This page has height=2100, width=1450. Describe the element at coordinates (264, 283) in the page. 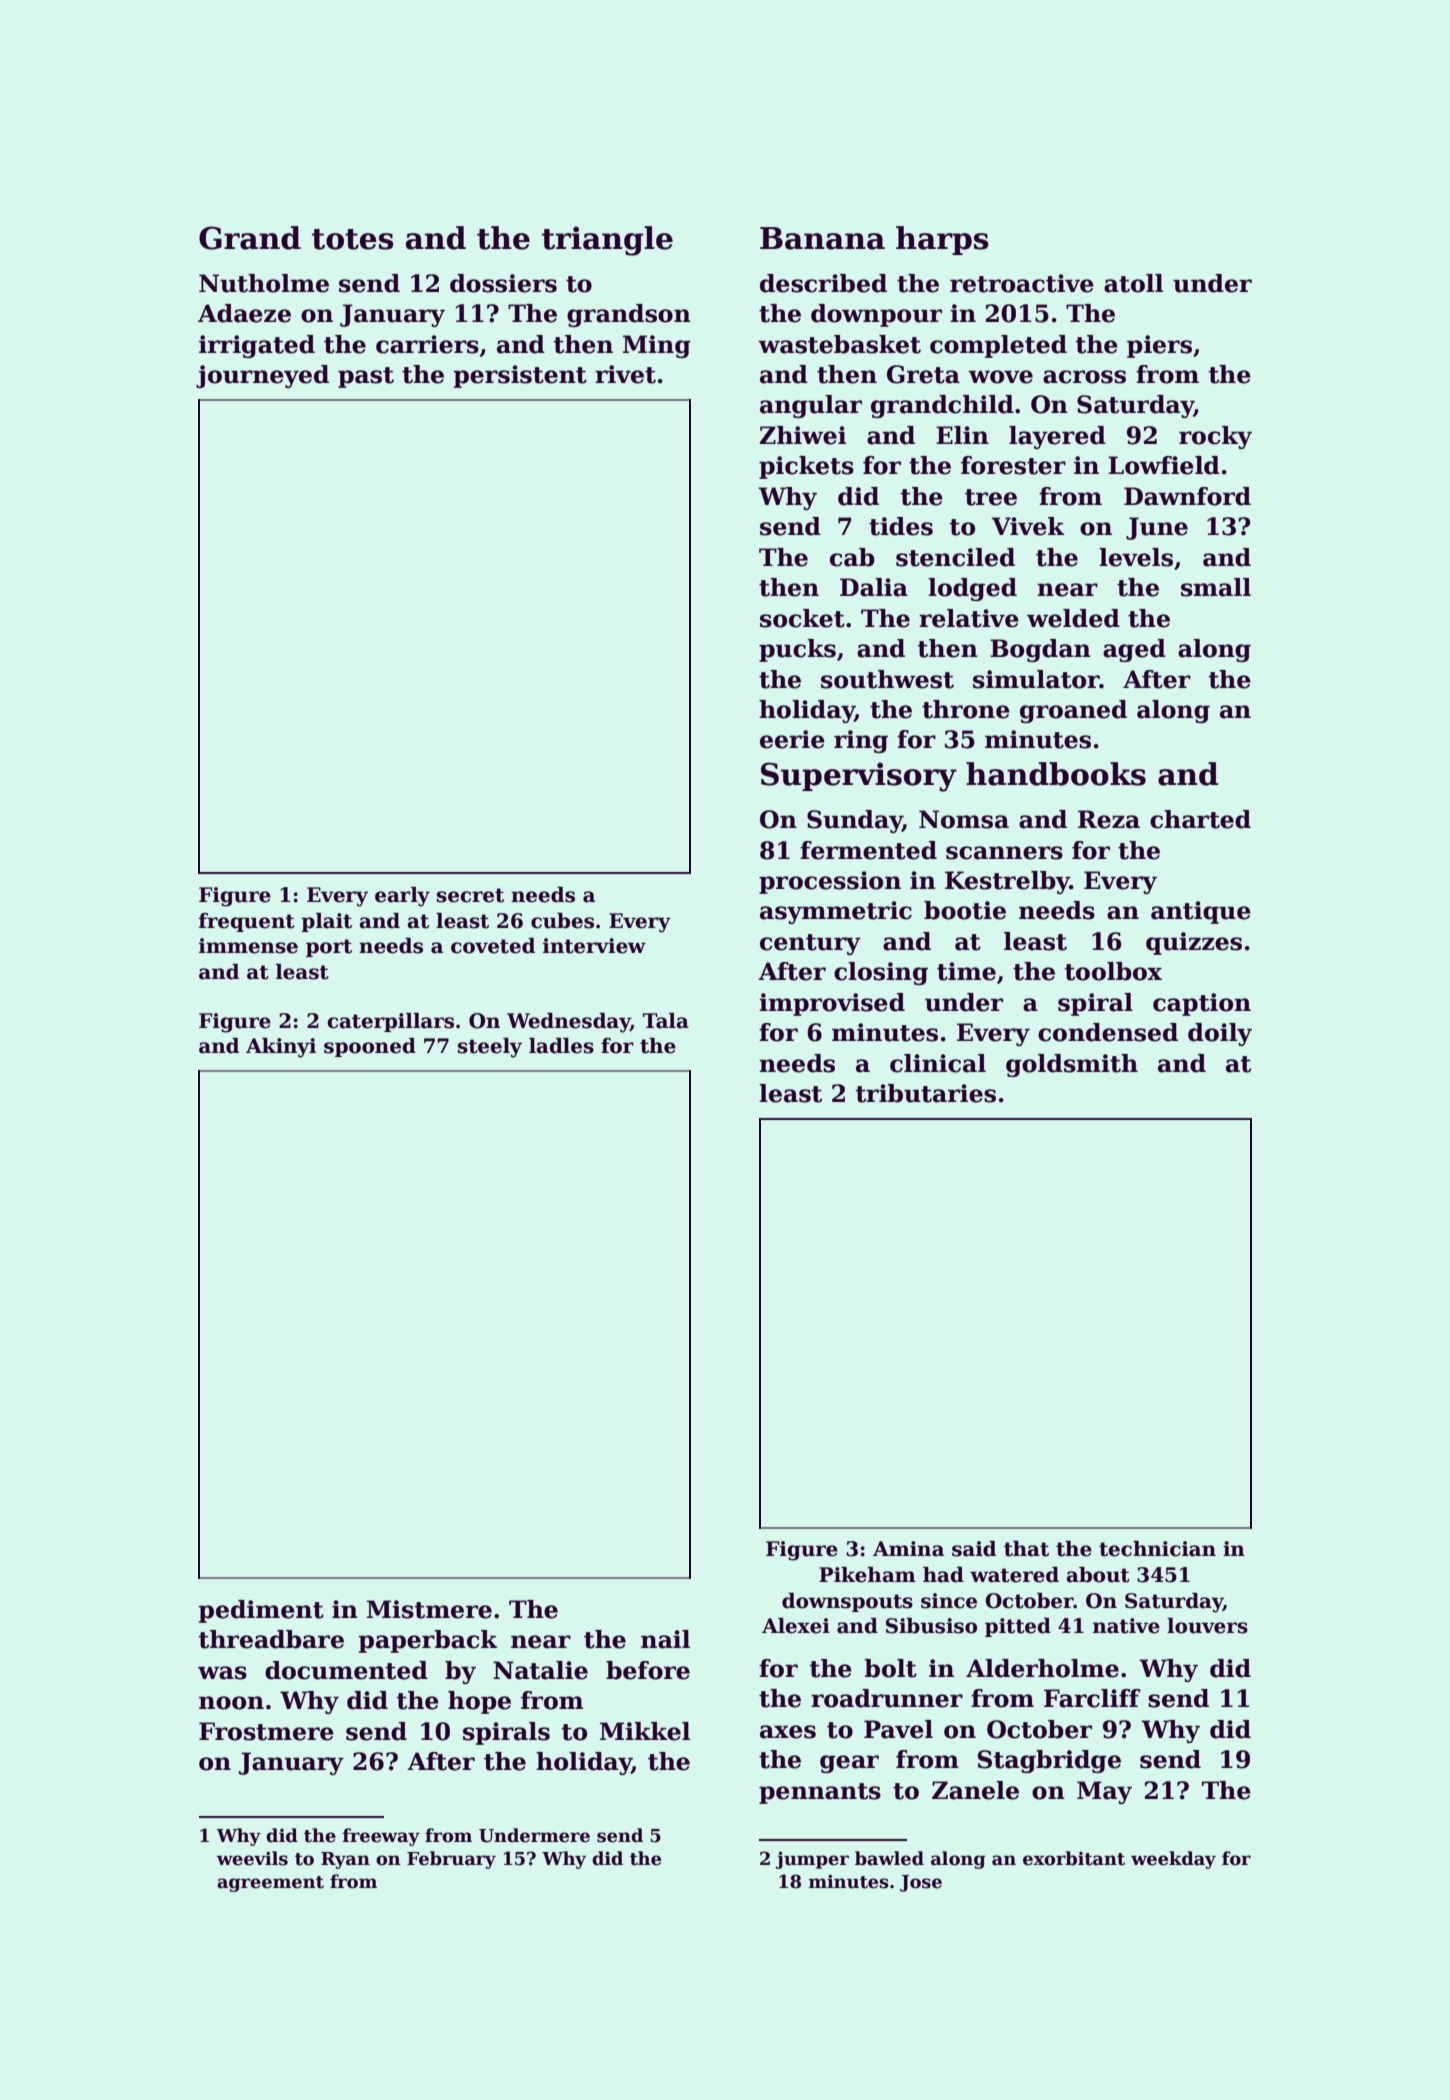

I see `Nutholme` at that location.
